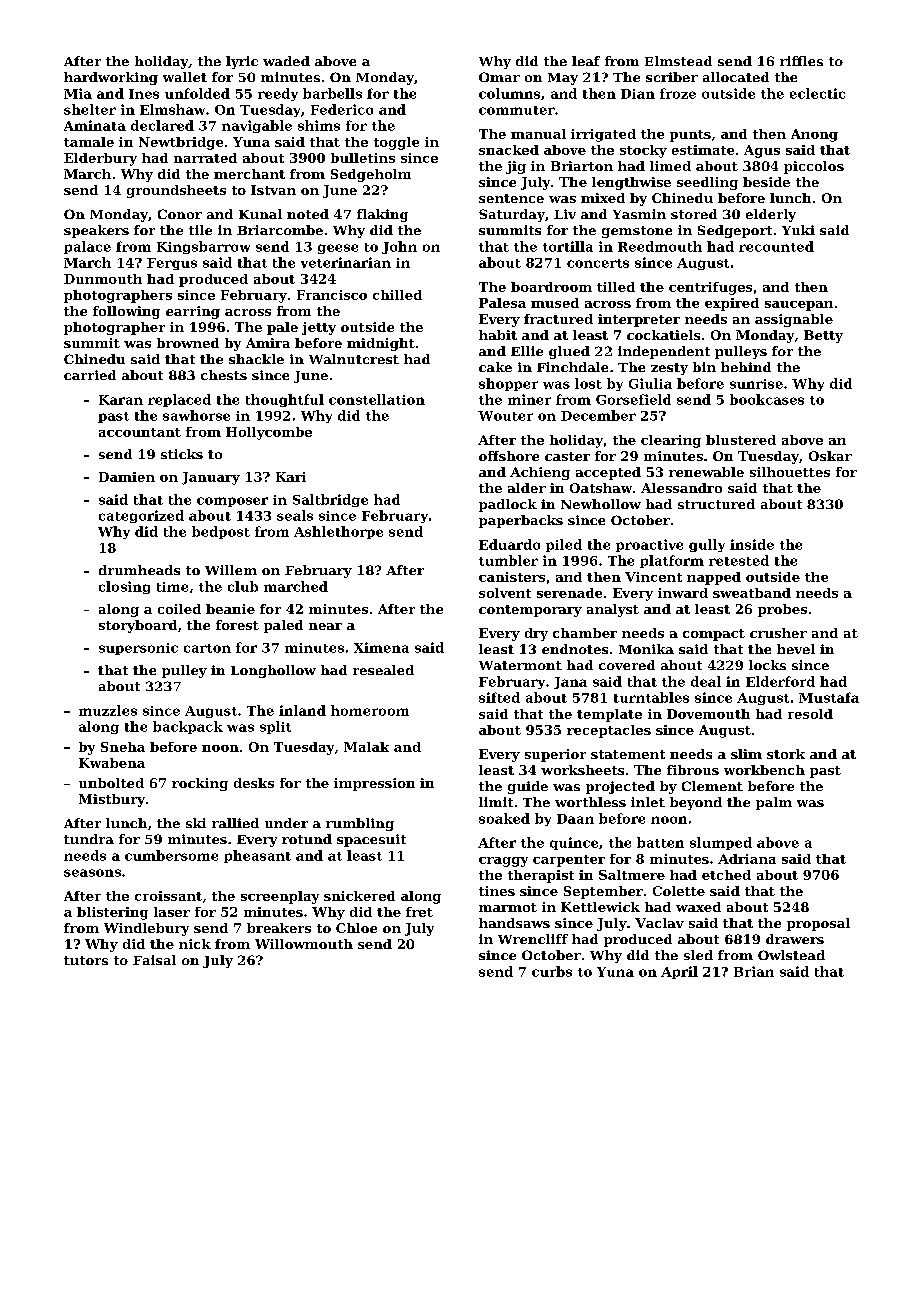  Describe the element at coordinates (585, 633) in the image. I see `chamber` at that location.
